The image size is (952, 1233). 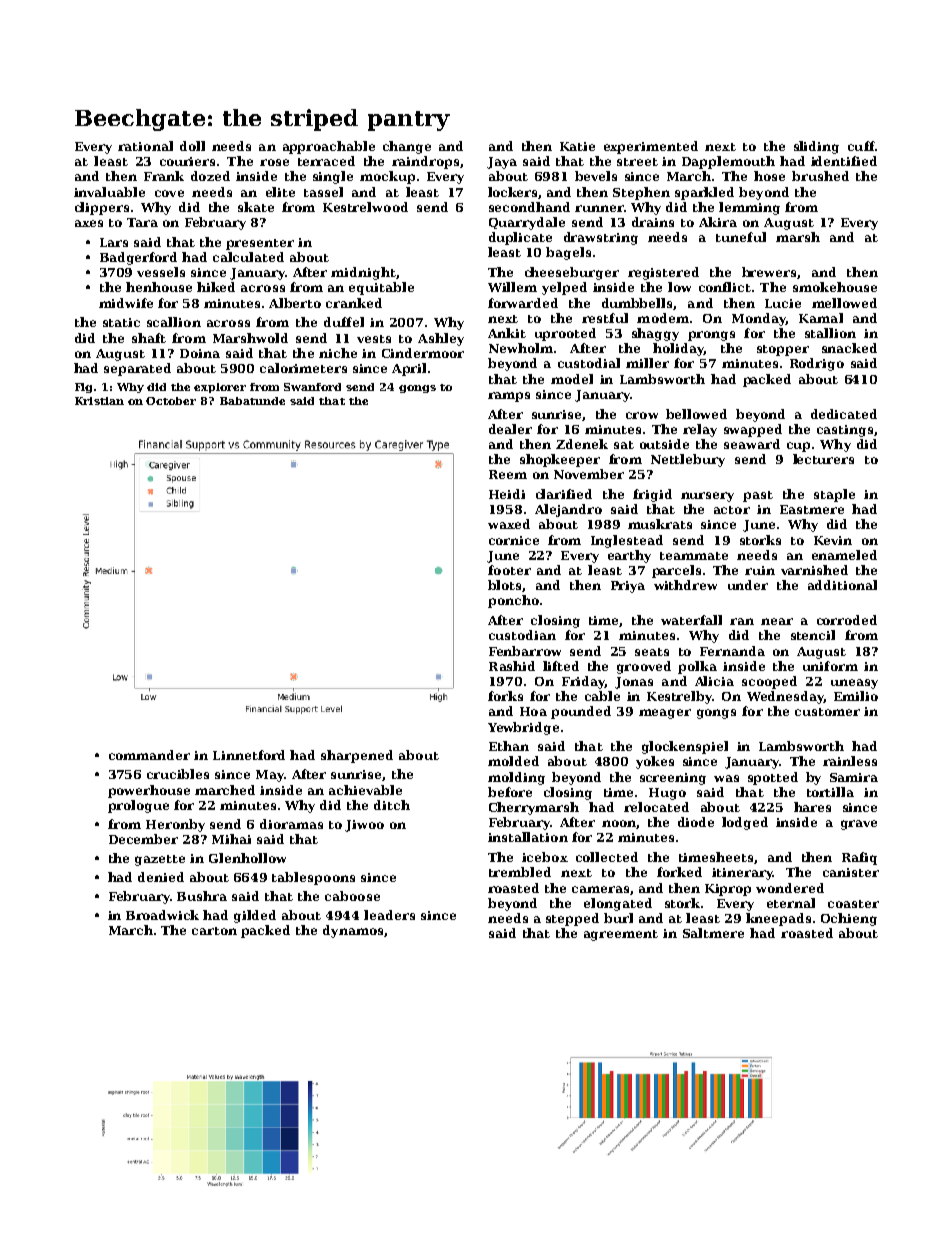 I want to click on single, so click(x=333, y=177).
